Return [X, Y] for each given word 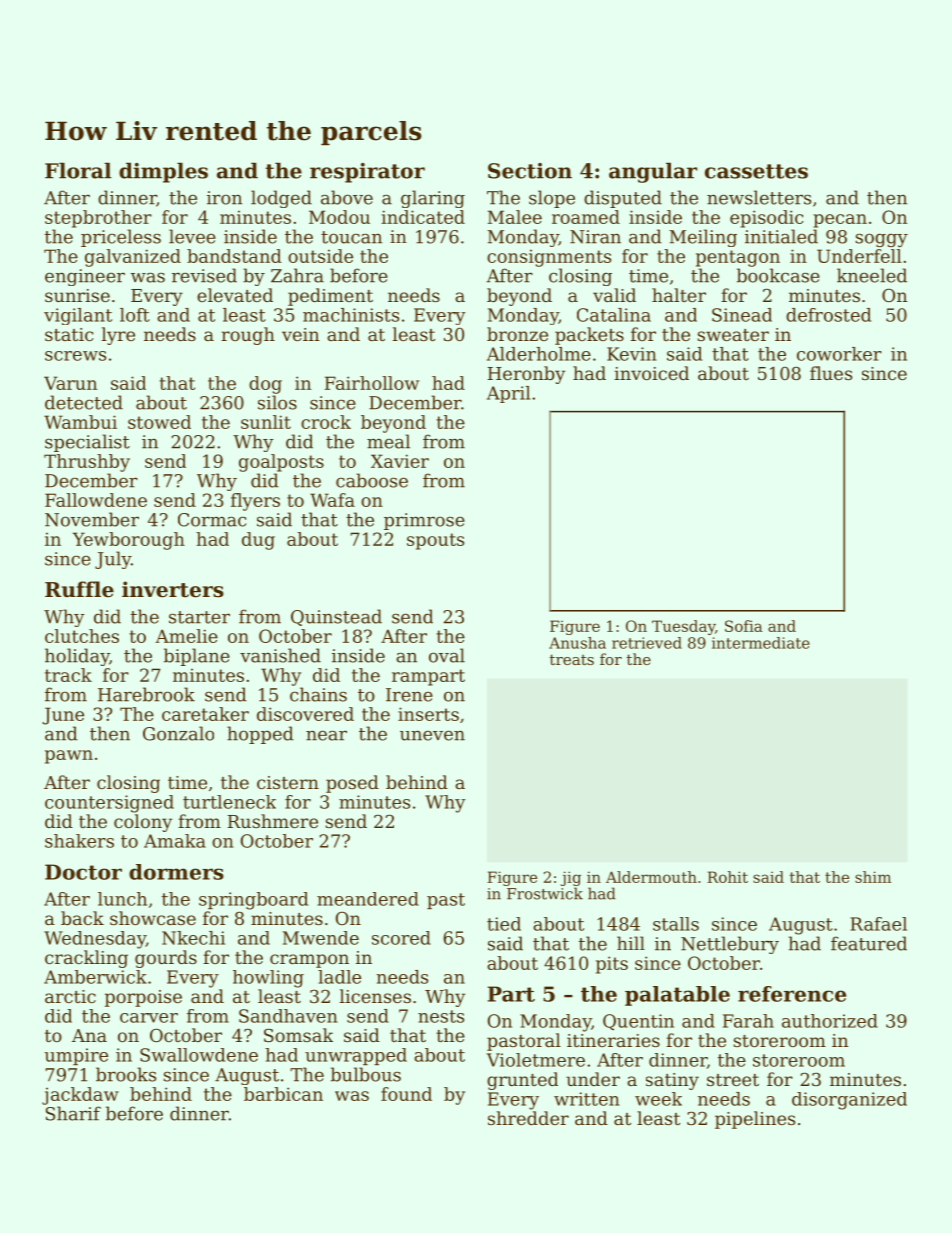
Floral [78, 170]
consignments [549, 258]
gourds [166, 959]
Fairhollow [372, 383]
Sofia [744, 626]
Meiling [703, 238]
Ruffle [79, 589]
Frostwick [545, 893]
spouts [435, 541]
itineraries [613, 1040]
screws [75, 356]
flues [831, 373]
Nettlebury [730, 945]
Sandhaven [288, 1016]
